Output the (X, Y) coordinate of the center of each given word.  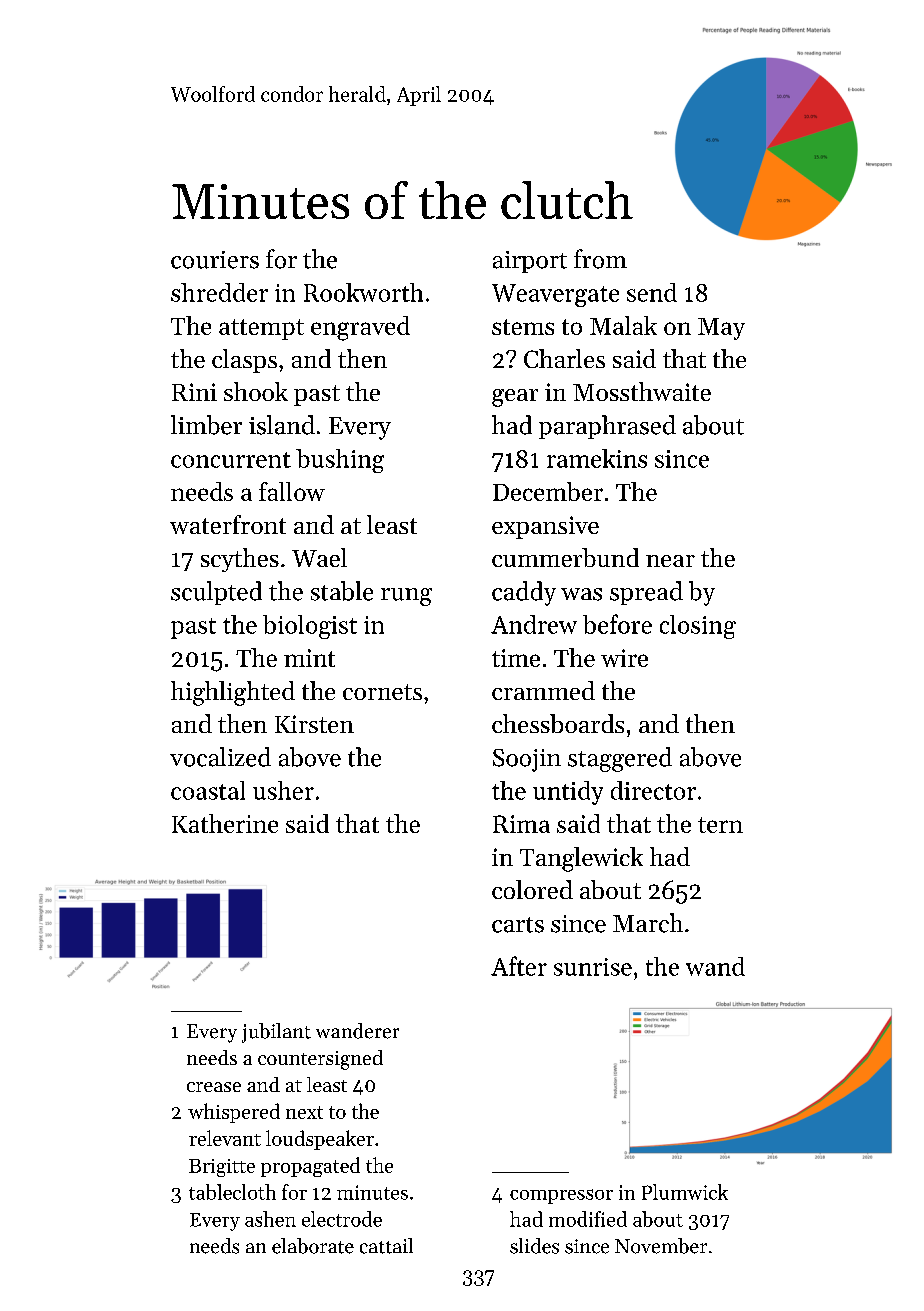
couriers (215, 260)
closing (698, 627)
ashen (270, 1219)
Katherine (225, 823)
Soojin (527, 760)
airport (530, 262)
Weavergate (555, 295)
